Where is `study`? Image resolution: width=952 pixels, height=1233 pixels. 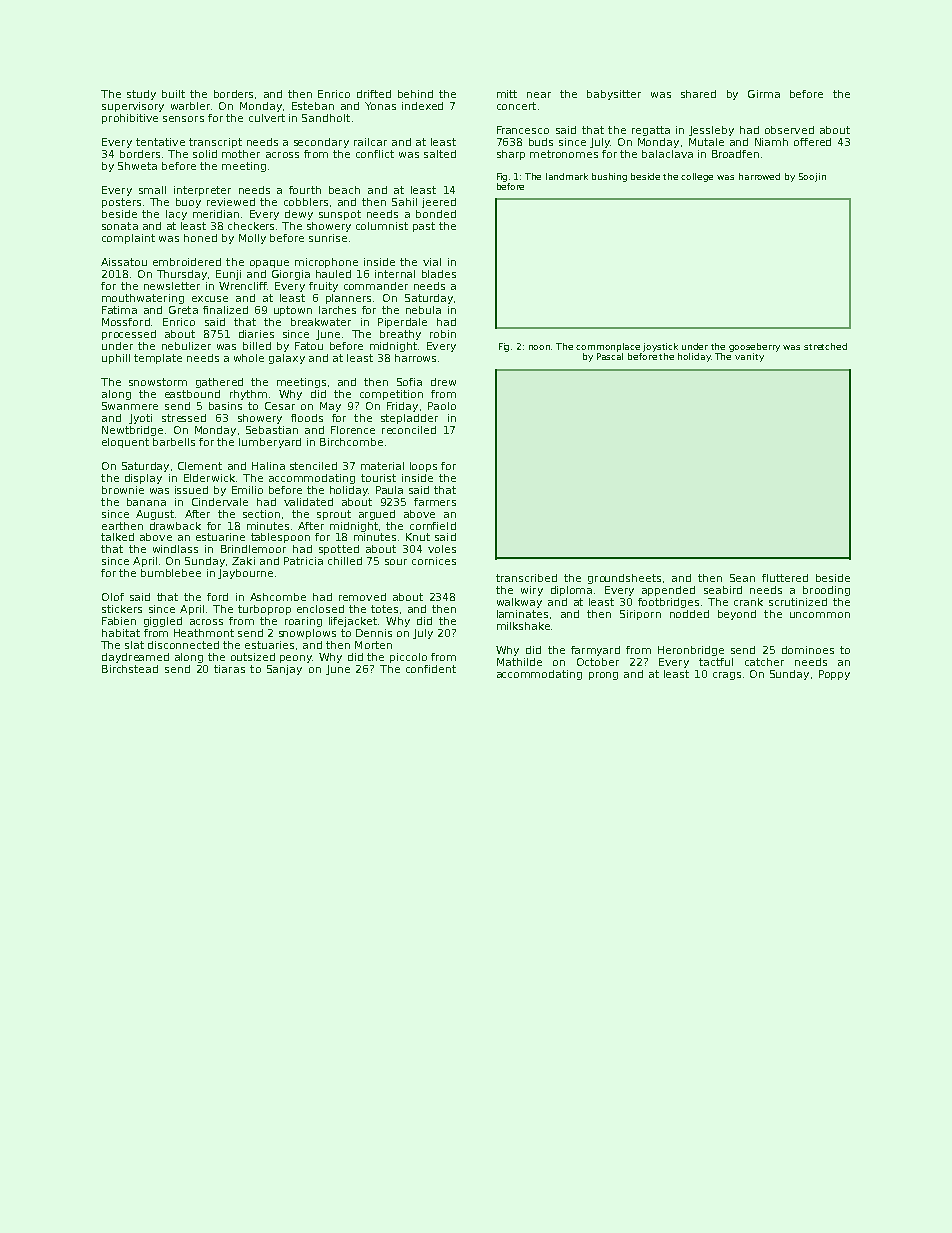 study is located at coordinates (141, 95).
